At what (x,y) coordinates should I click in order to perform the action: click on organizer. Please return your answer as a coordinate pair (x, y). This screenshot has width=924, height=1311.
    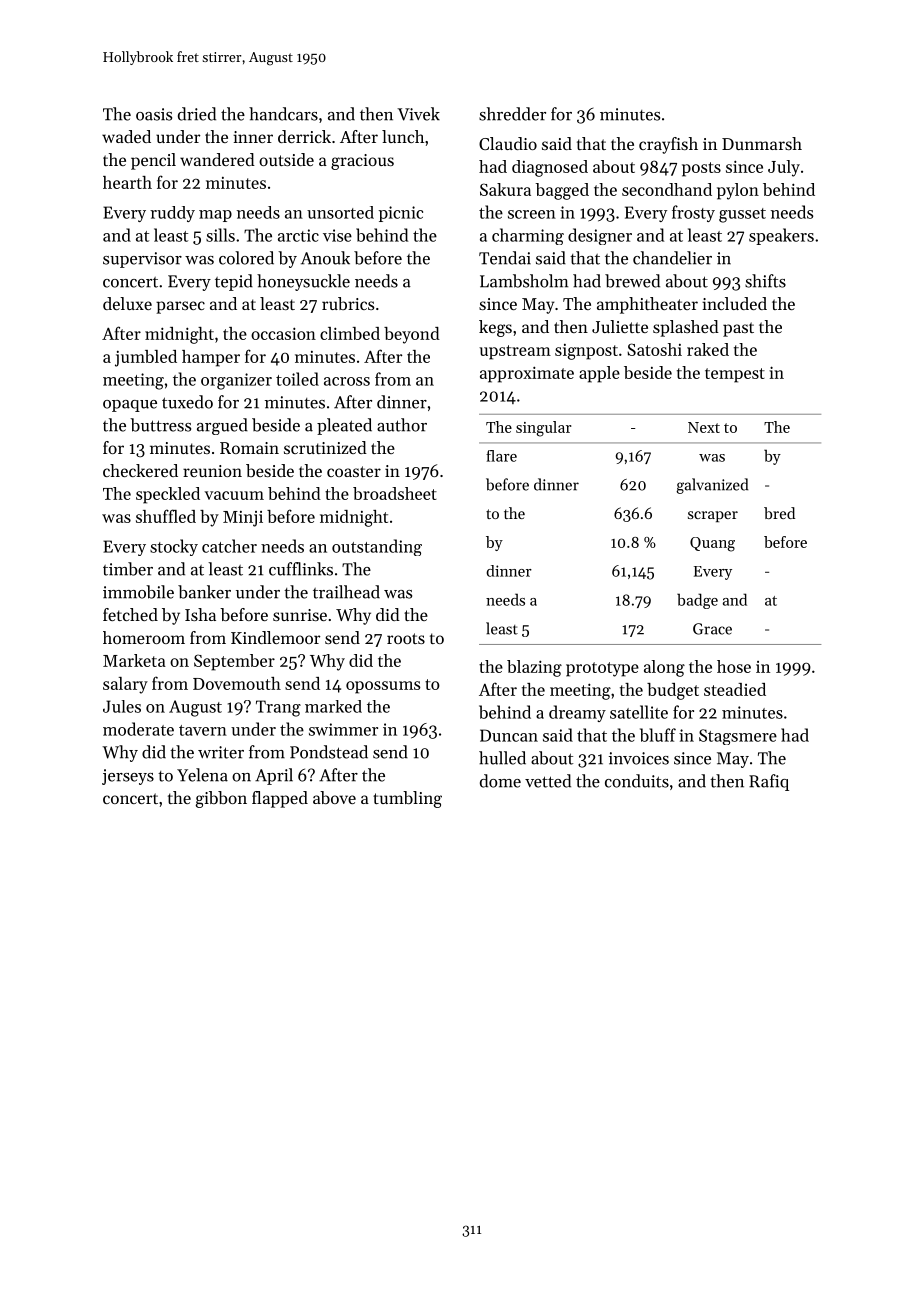
    Looking at the image, I should click on (236, 381).
